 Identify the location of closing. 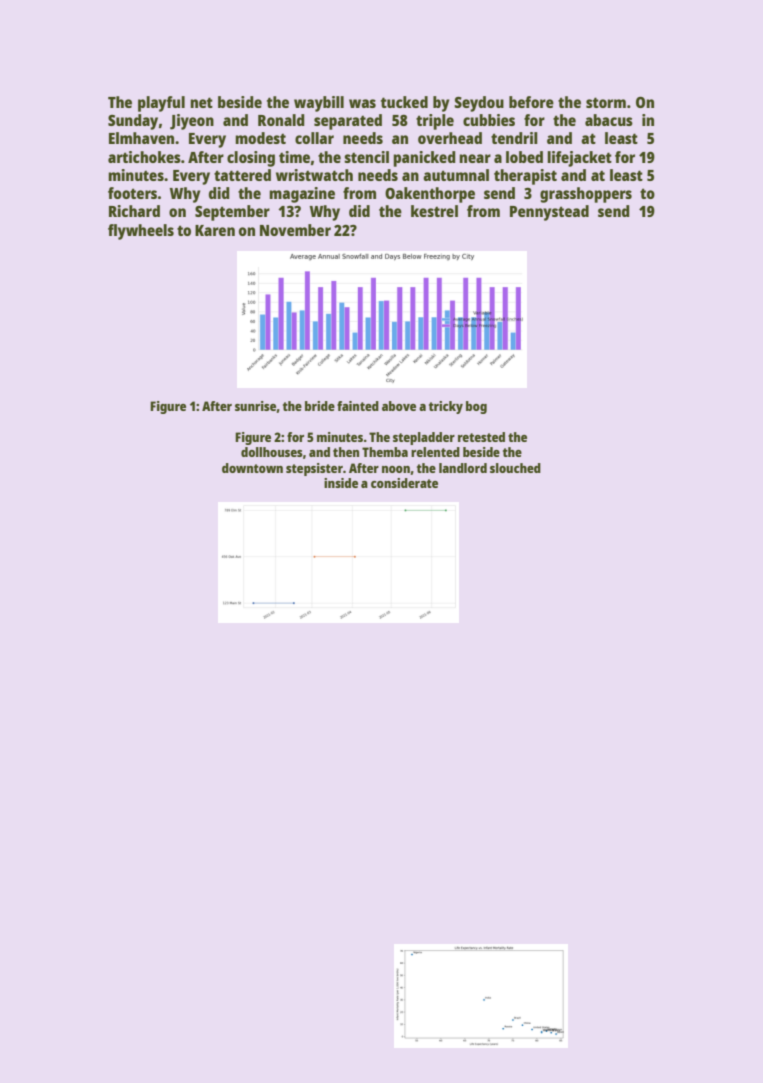
(251, 159).
